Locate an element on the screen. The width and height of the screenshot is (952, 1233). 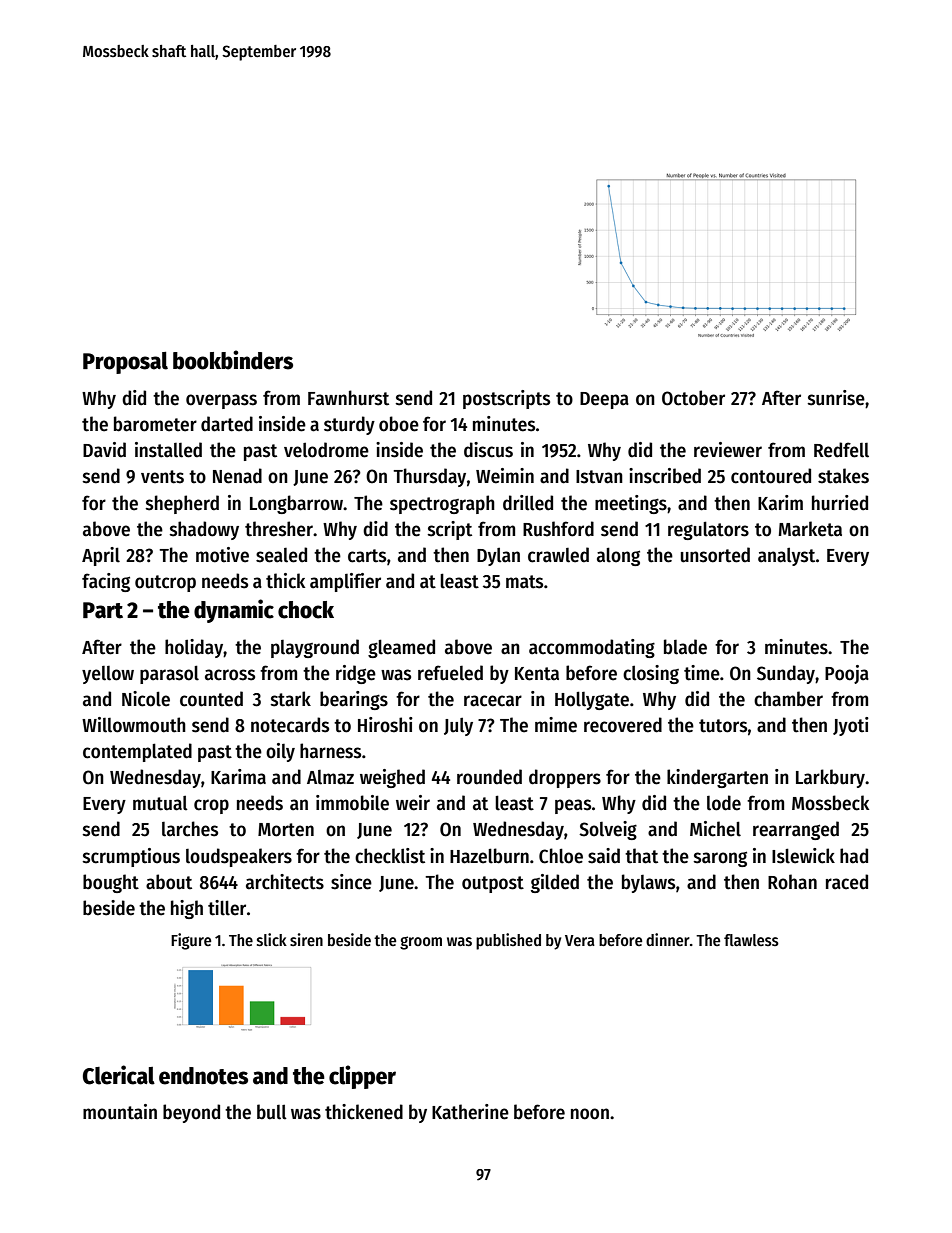
beyond is located at coordinates (191, 1113).
